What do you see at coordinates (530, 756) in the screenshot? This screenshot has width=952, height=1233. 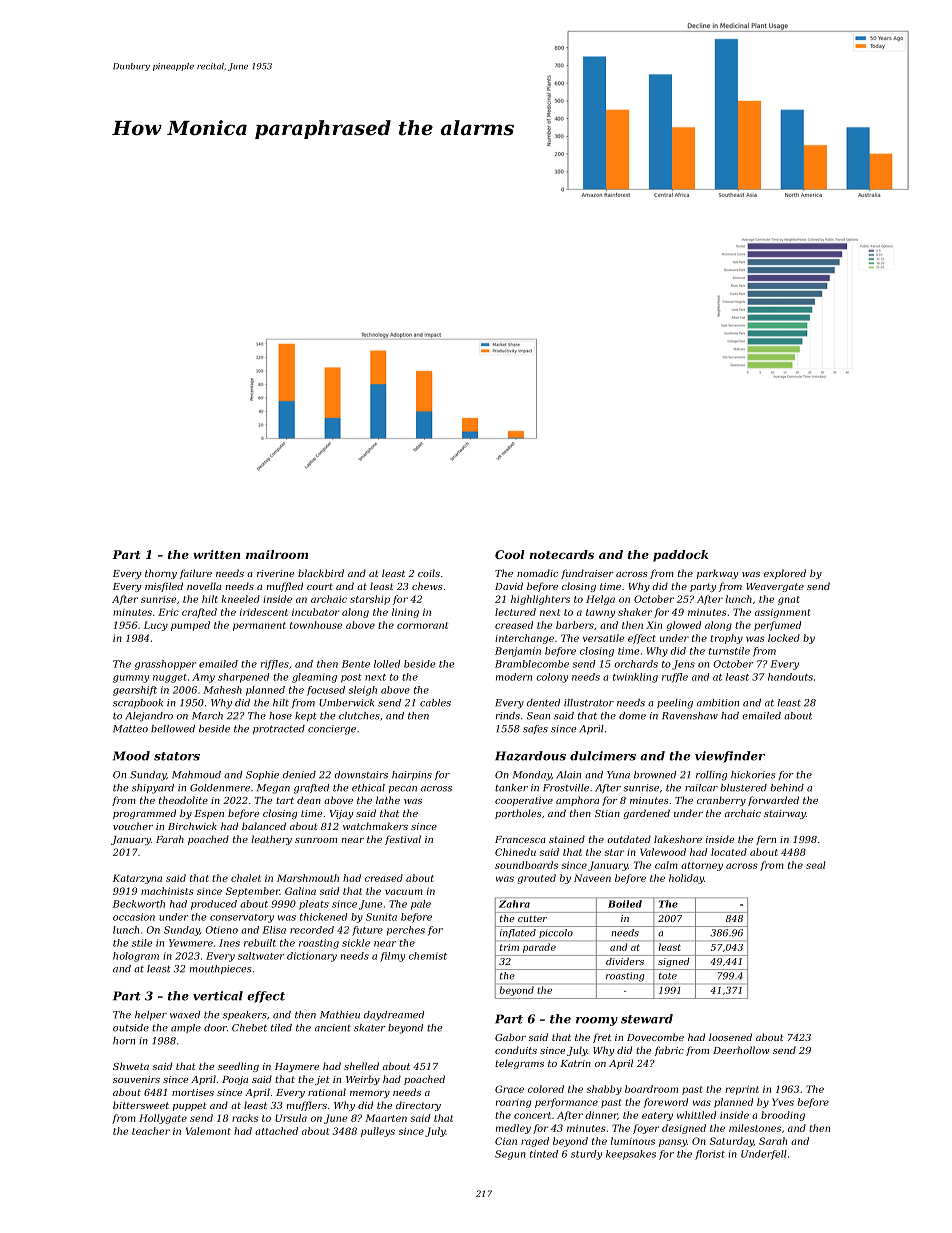 I see `Hazardous` at bounding box center [530, 756].
